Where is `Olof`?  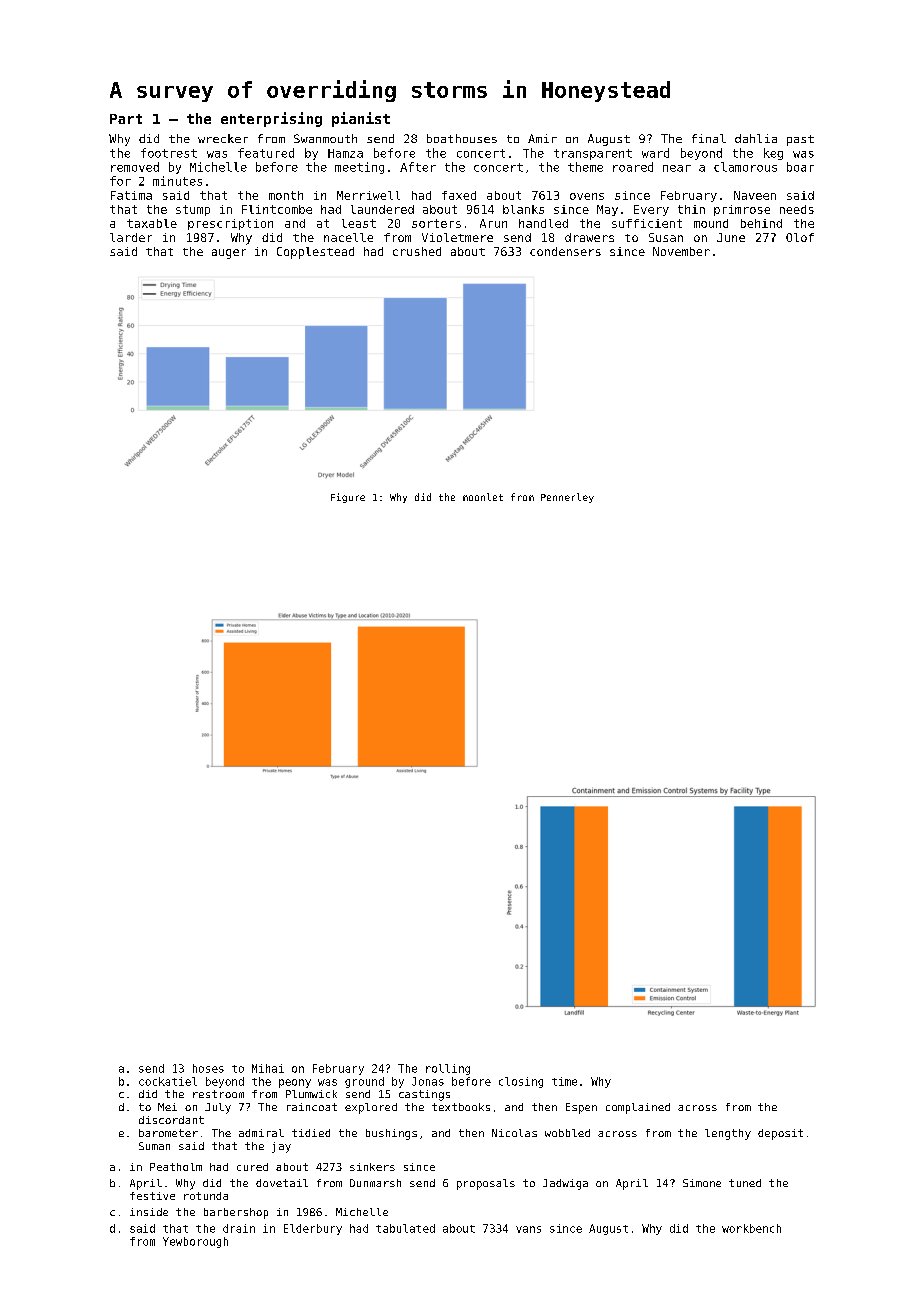 Olof is located at coordinates (800, 237).
